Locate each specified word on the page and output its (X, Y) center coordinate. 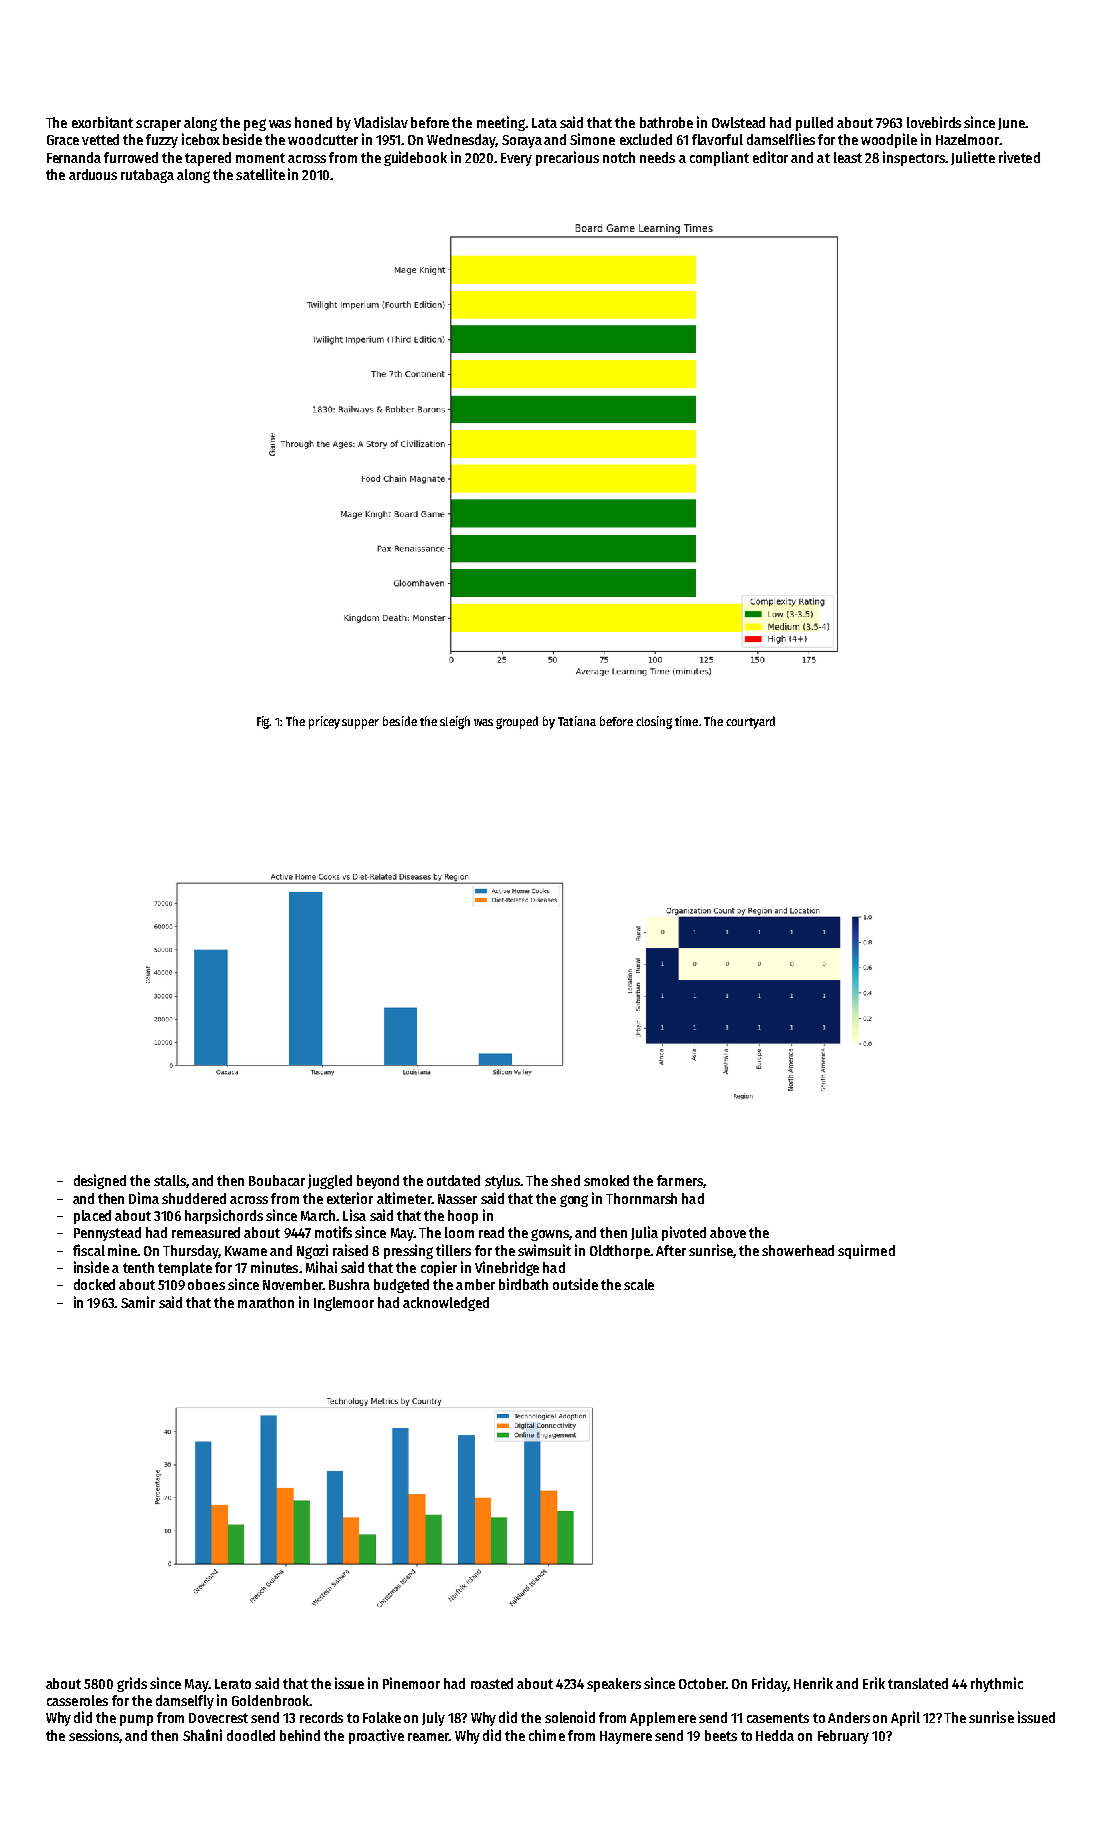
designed (100, 1181)
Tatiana (577, 721)
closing (654, 722)
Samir (138, 1302)
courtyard (750, 722)
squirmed (866, 1251)
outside (575, 1284)
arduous (93, 174)
